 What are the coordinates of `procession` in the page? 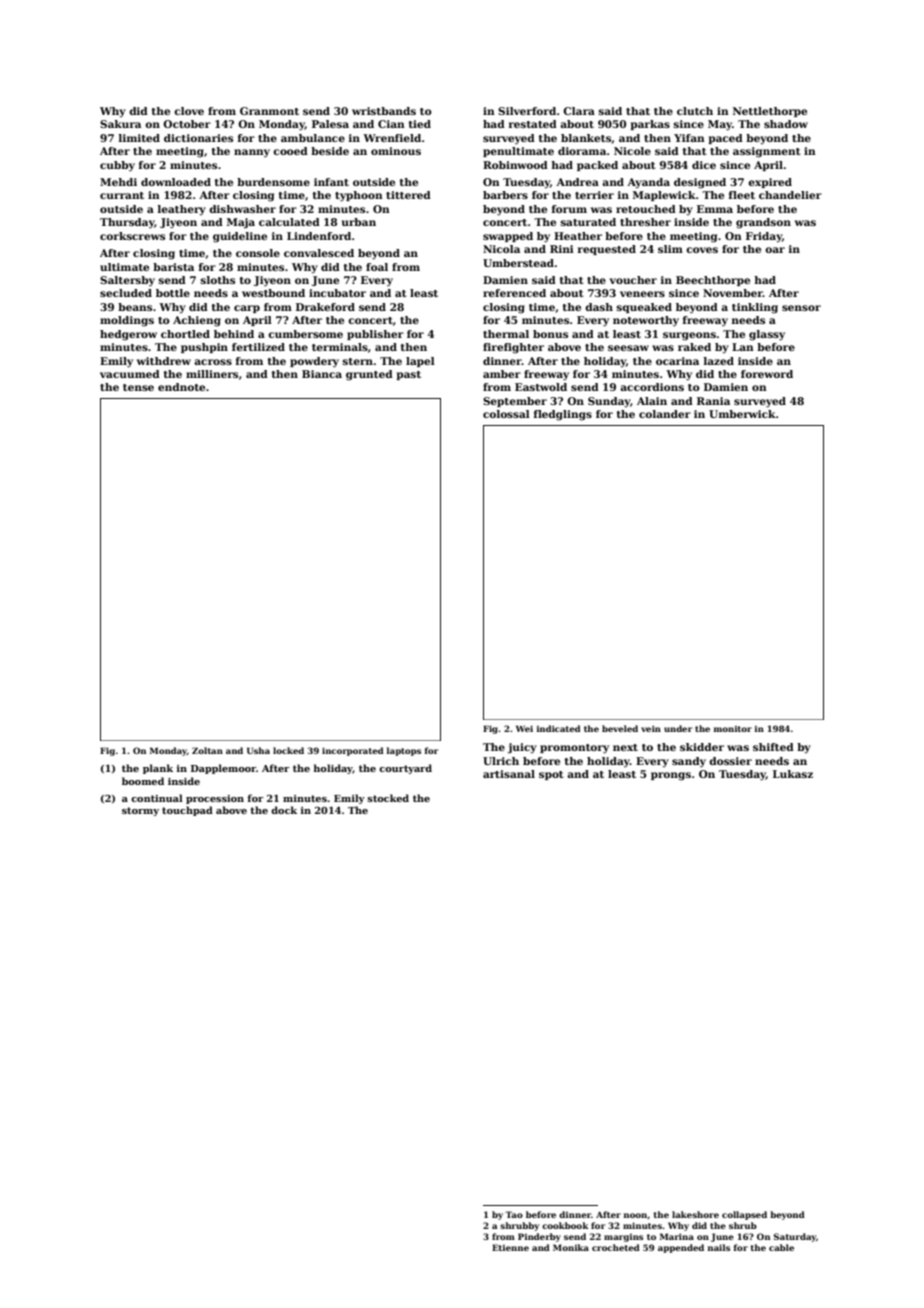 It's located at (215, 799).
